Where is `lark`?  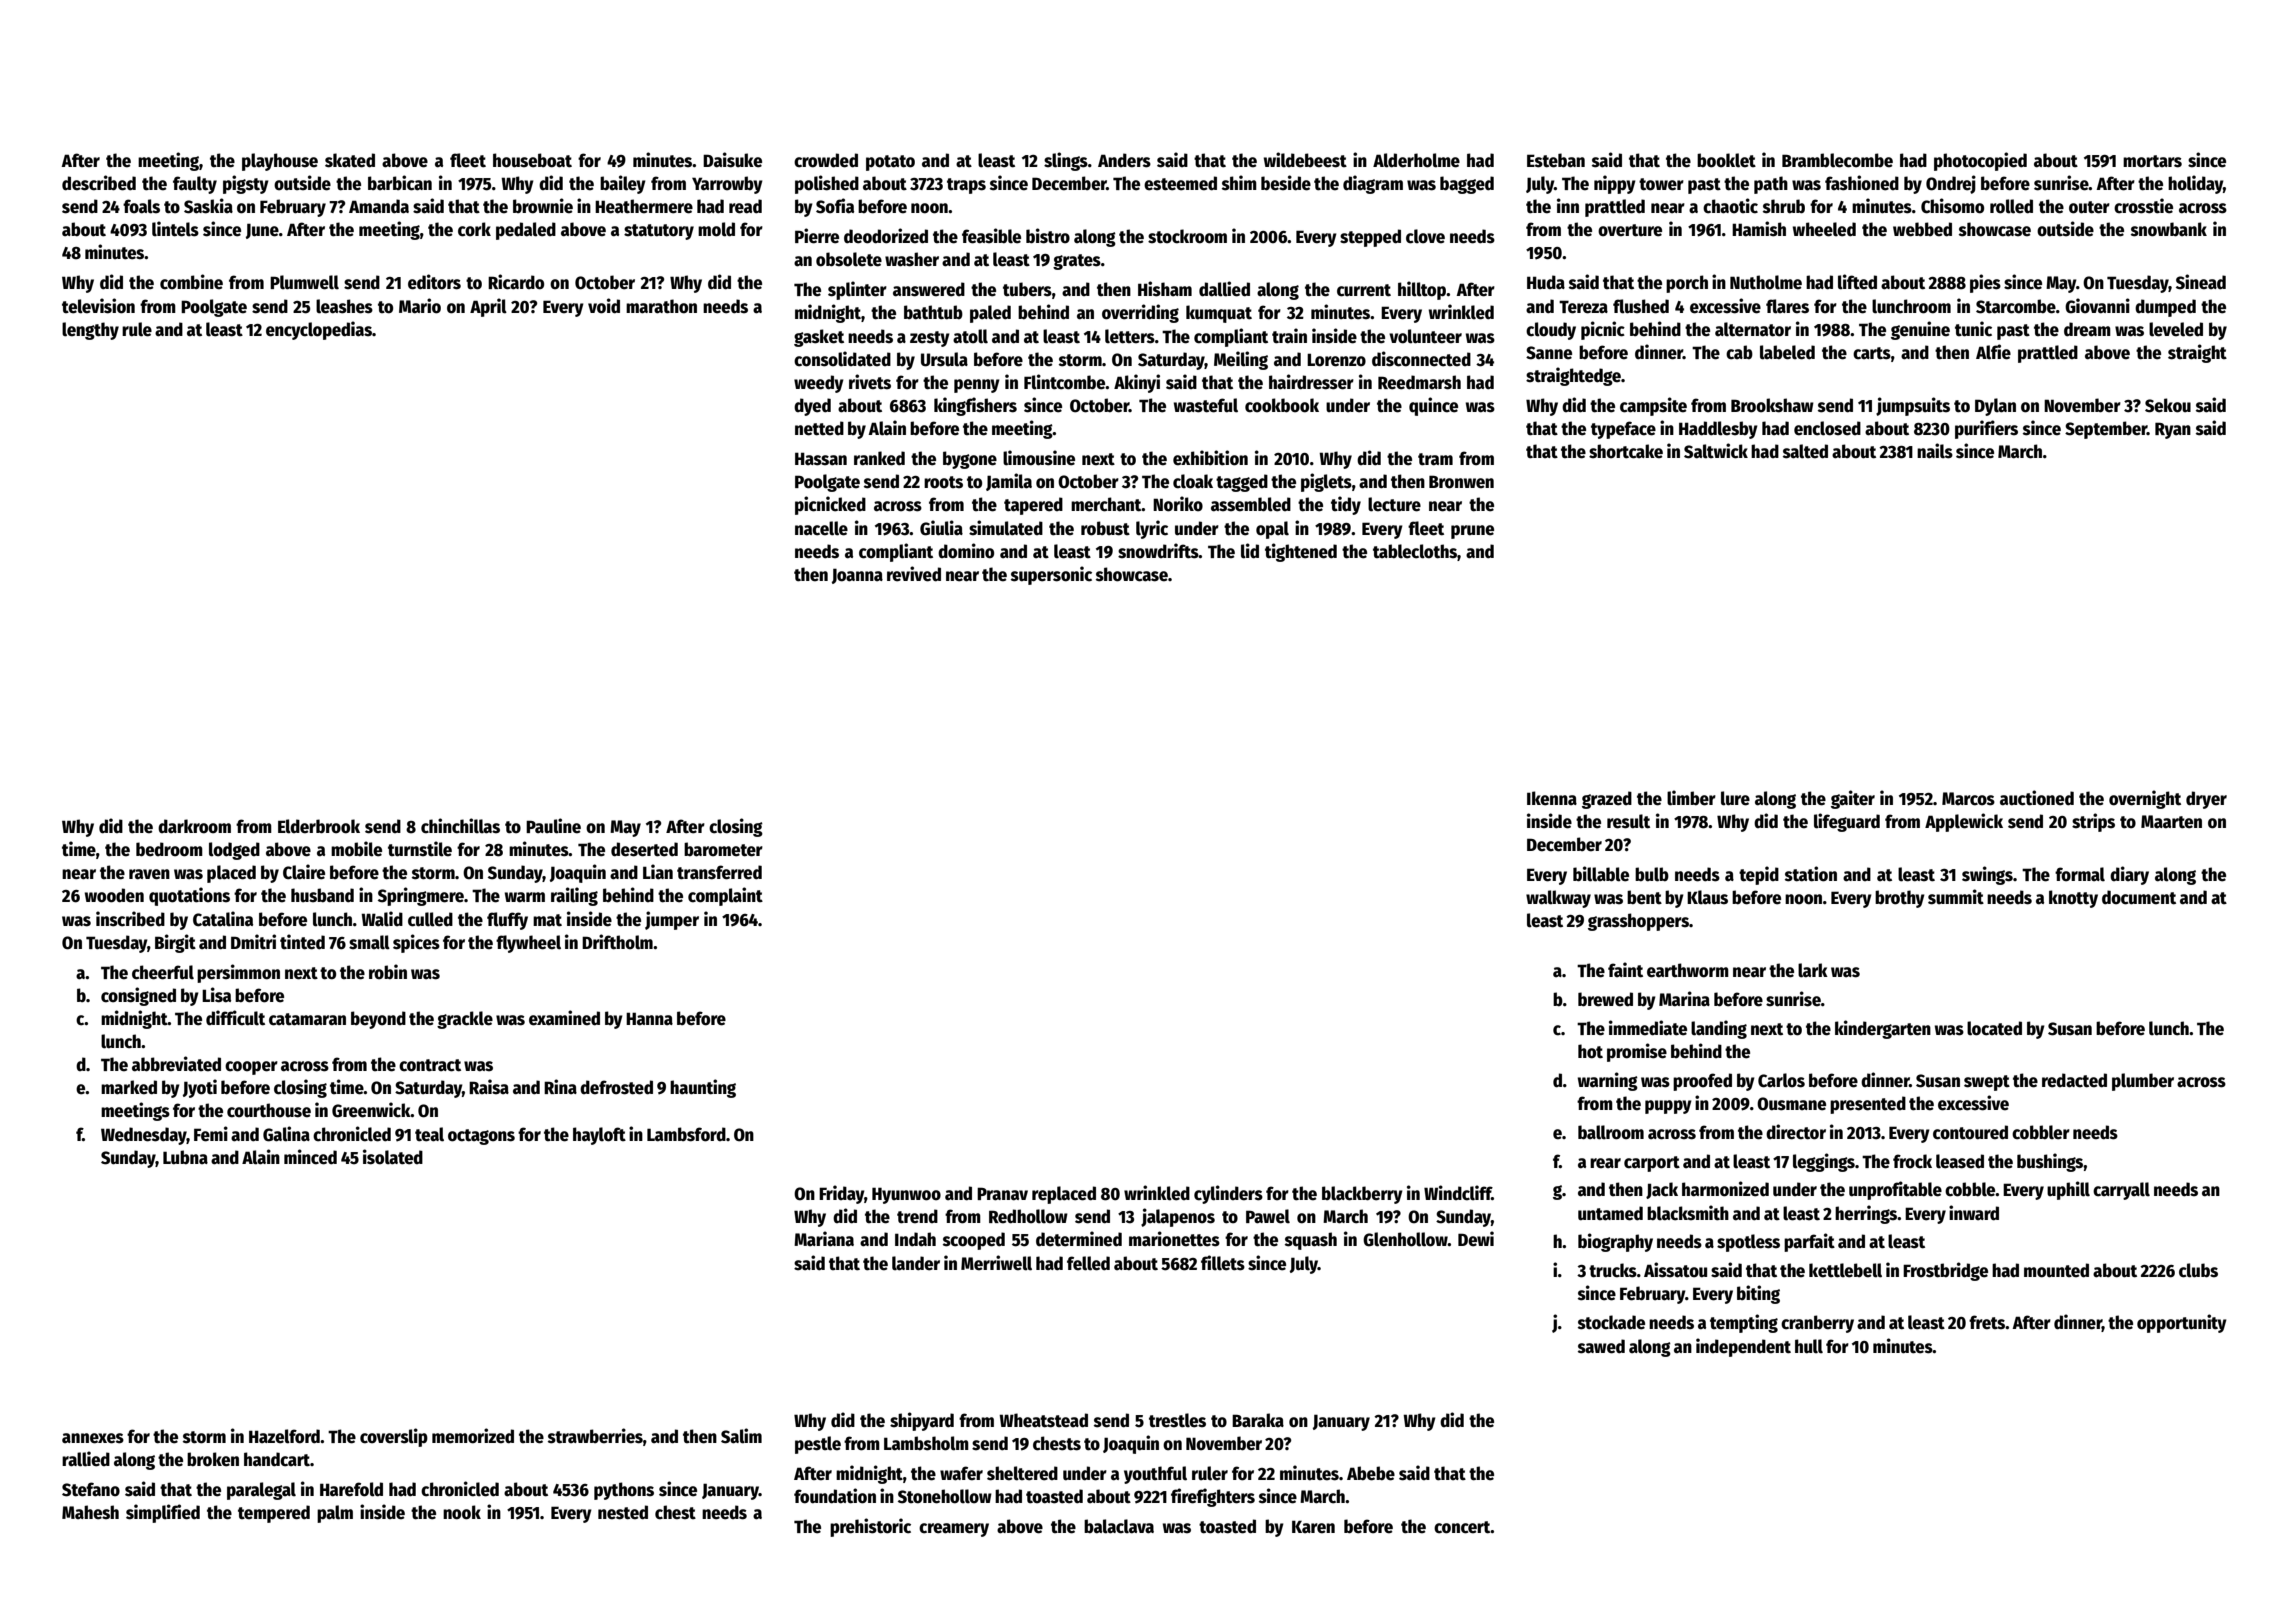
lark is located at coordinates (1813, 970).
